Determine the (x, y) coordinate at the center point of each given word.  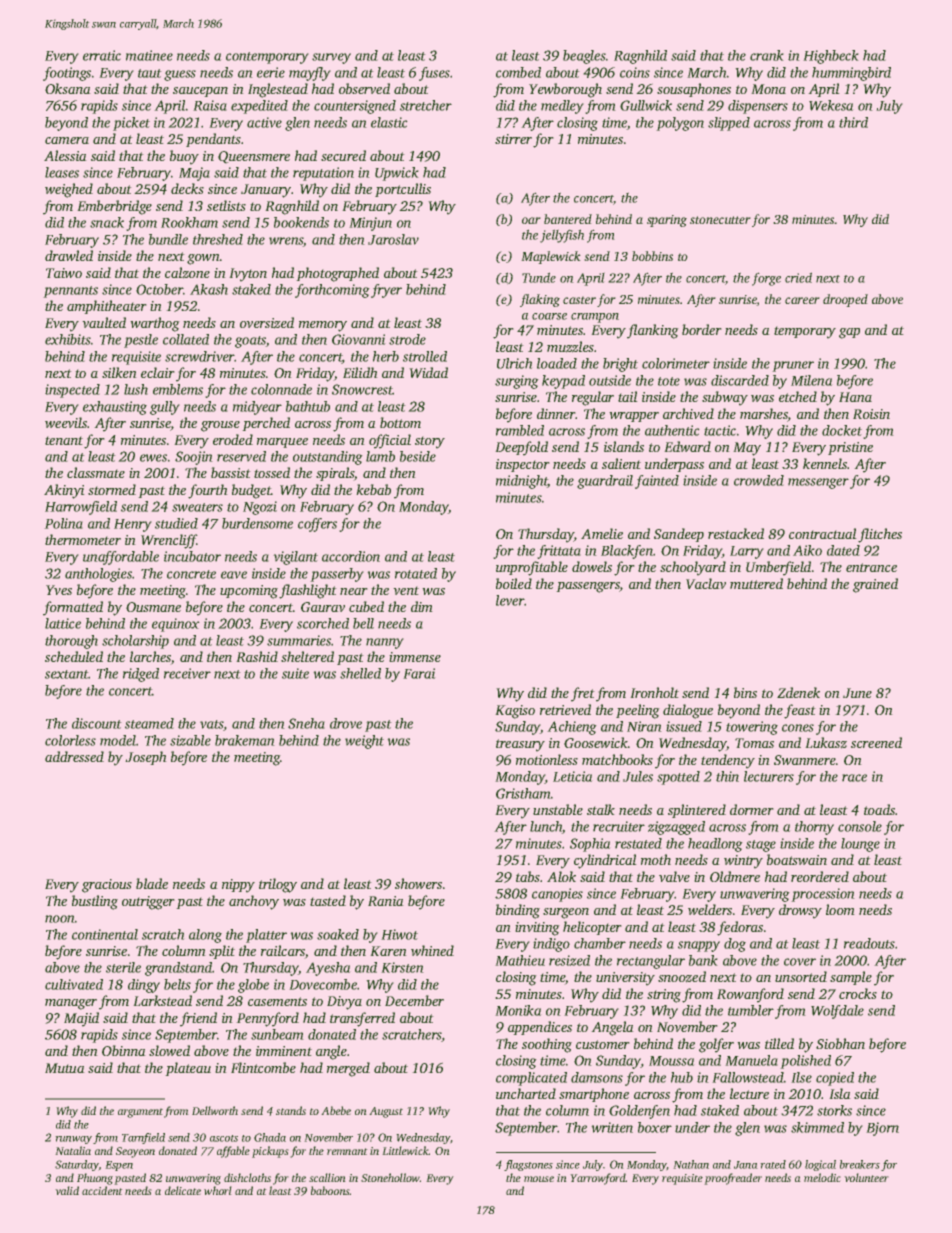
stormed (112, 489)
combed (518, 72)
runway (74, 1140)
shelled (360, 673)
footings (67, 74)
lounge (860, 845)
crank (766, 55)
